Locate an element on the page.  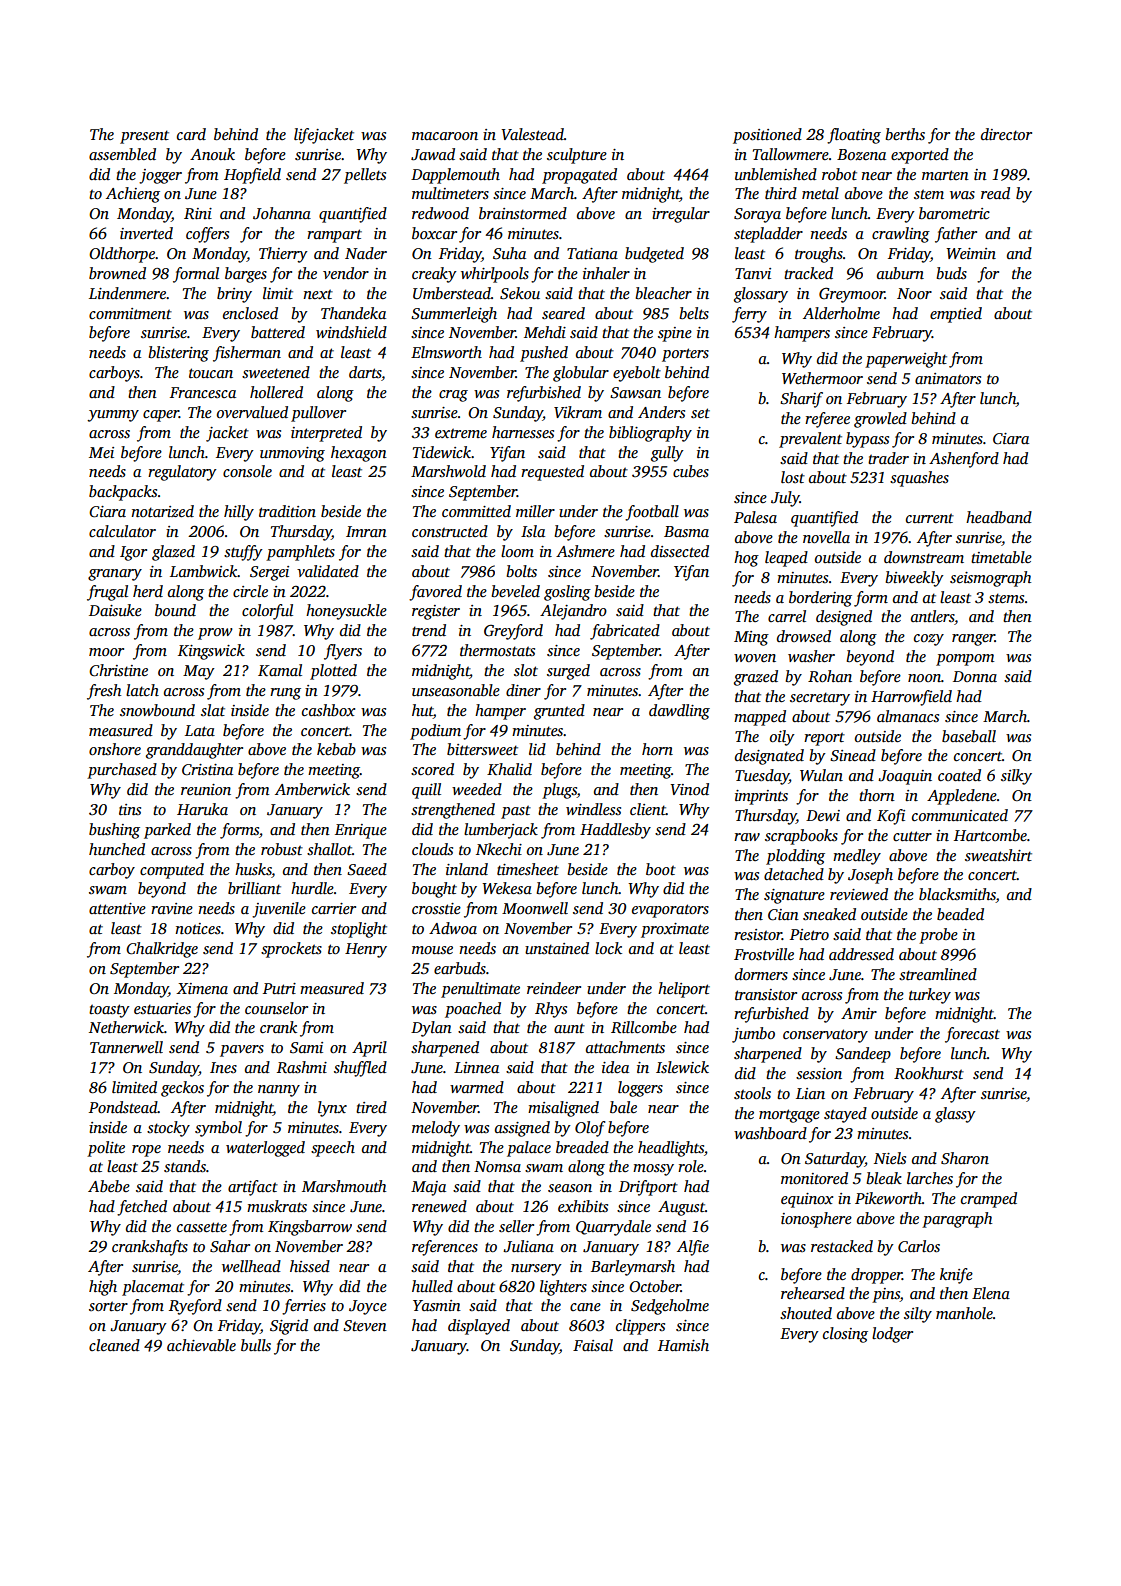
Ashenford is located at coordinates (964, 460).
